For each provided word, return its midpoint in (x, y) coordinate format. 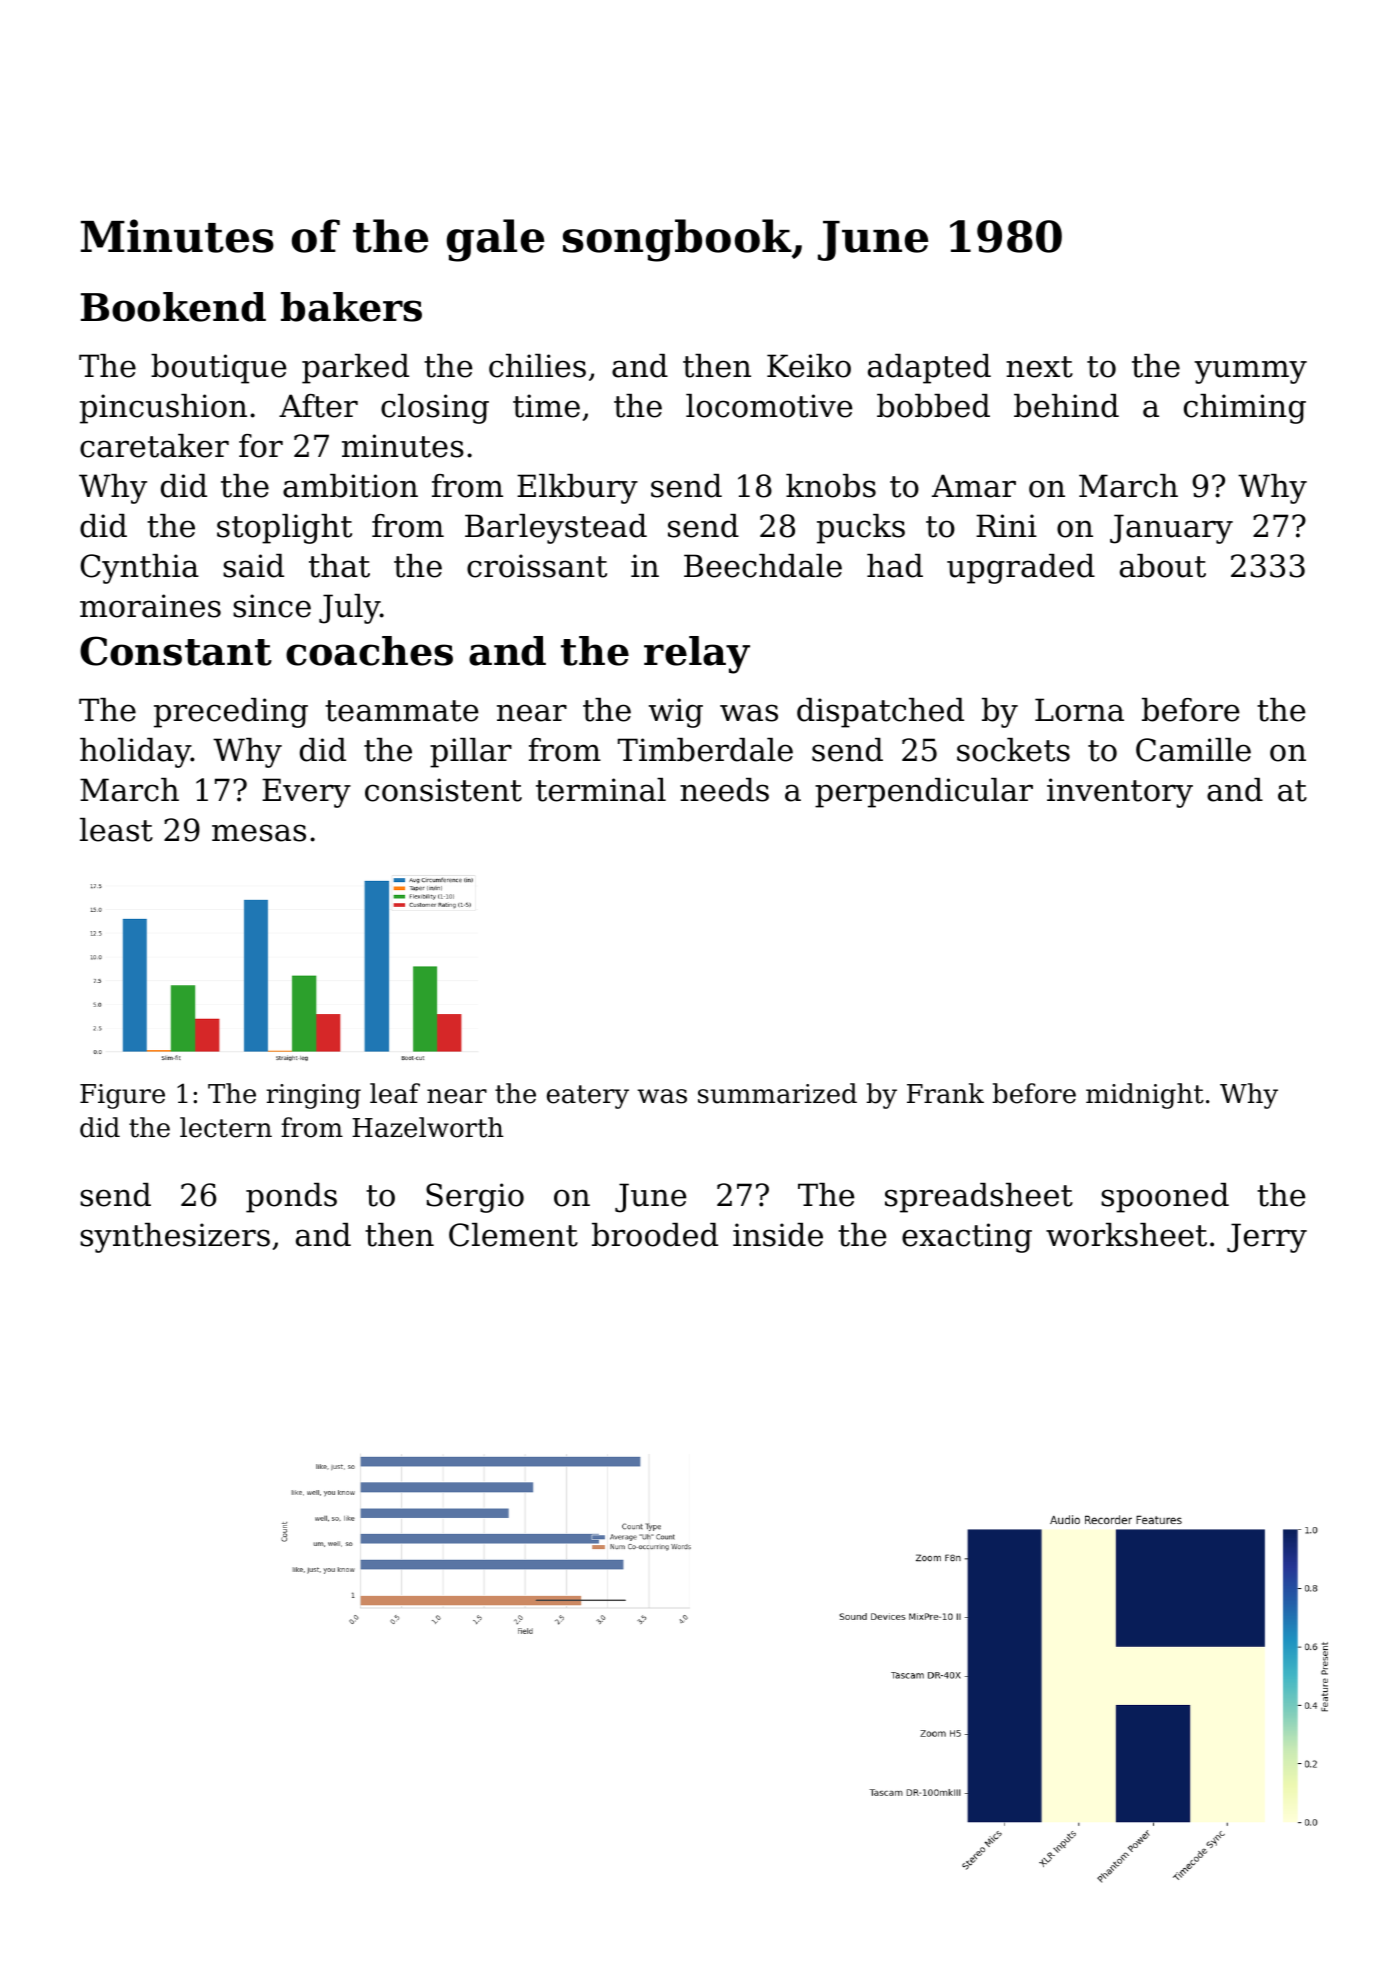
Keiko (809, 366)
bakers (351, 307)
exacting (967, 1238)
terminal (601, 790)
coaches (369, 651)
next (1039, 367)
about (1163, 566)
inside (778, 1235)
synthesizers (175, 1238)
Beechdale (763, 566)
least (116, 830)
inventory (1120, 793)
